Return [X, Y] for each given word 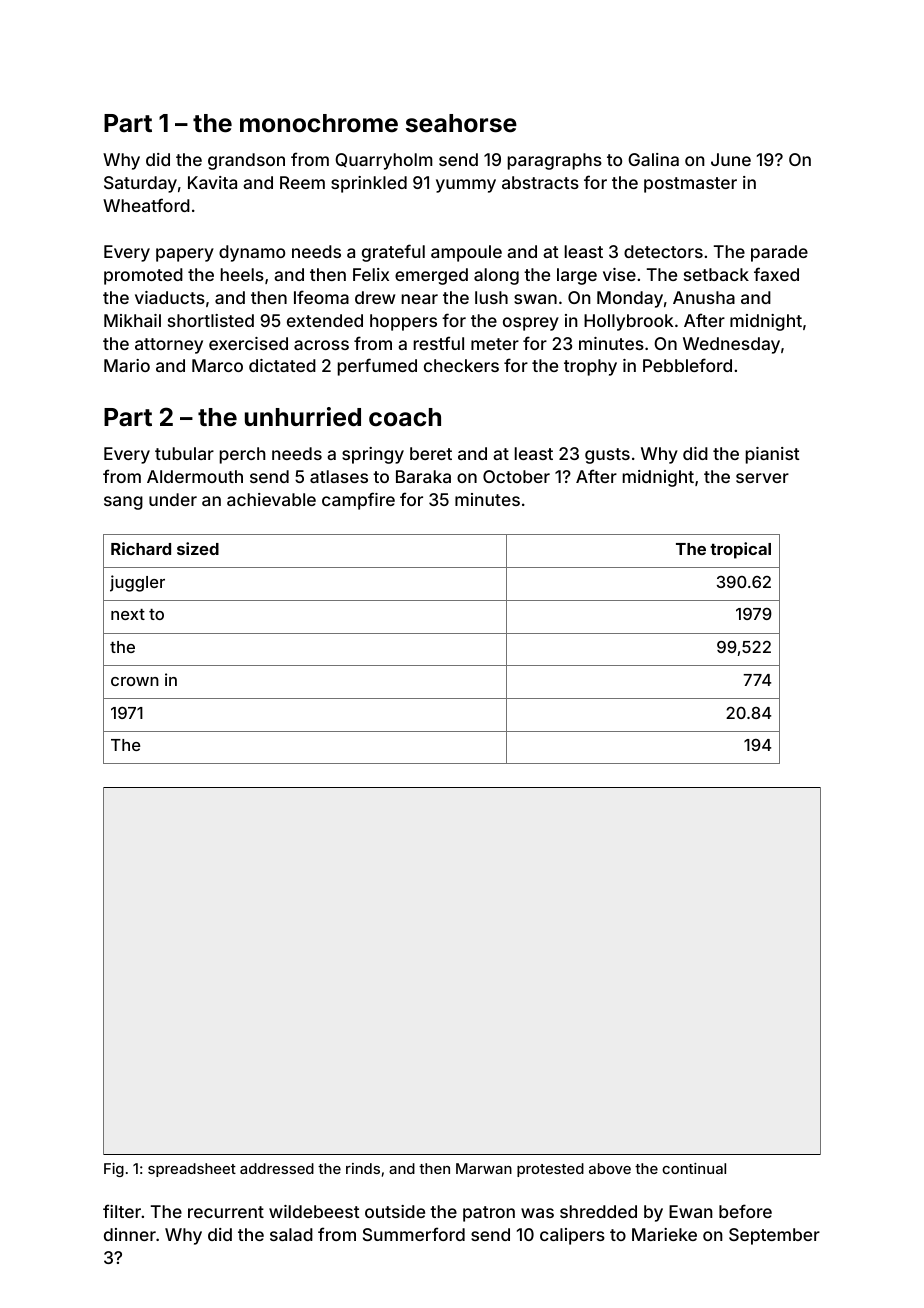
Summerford [414, 1234]
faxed [776, 274]
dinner [130, 1234]
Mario [127, 365]
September [774, 1236]
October [516, 476]
